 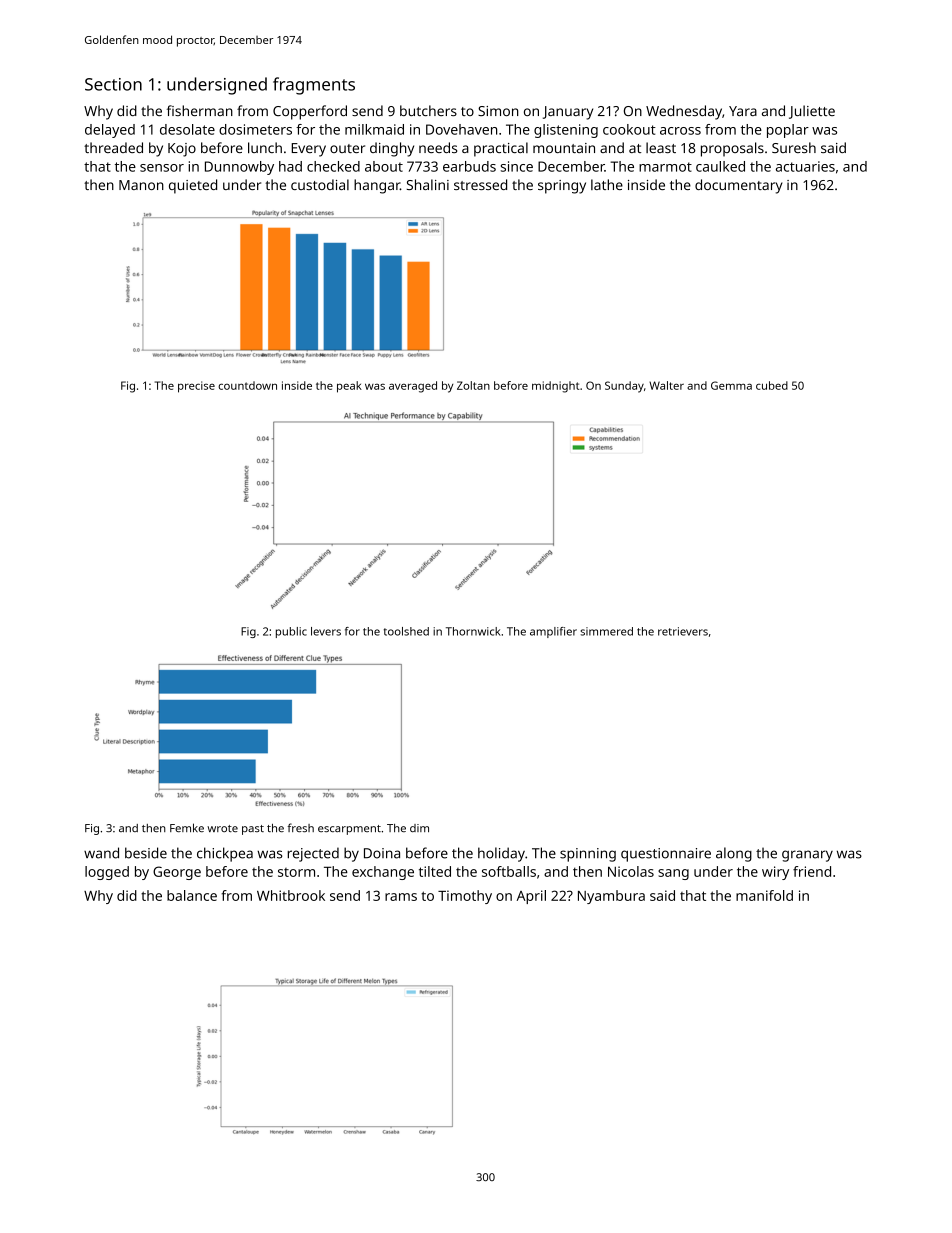 What do you see at coordinates (465, 897) in the screenshot?
I see `Timothy` at bounding box center [465, 897].
